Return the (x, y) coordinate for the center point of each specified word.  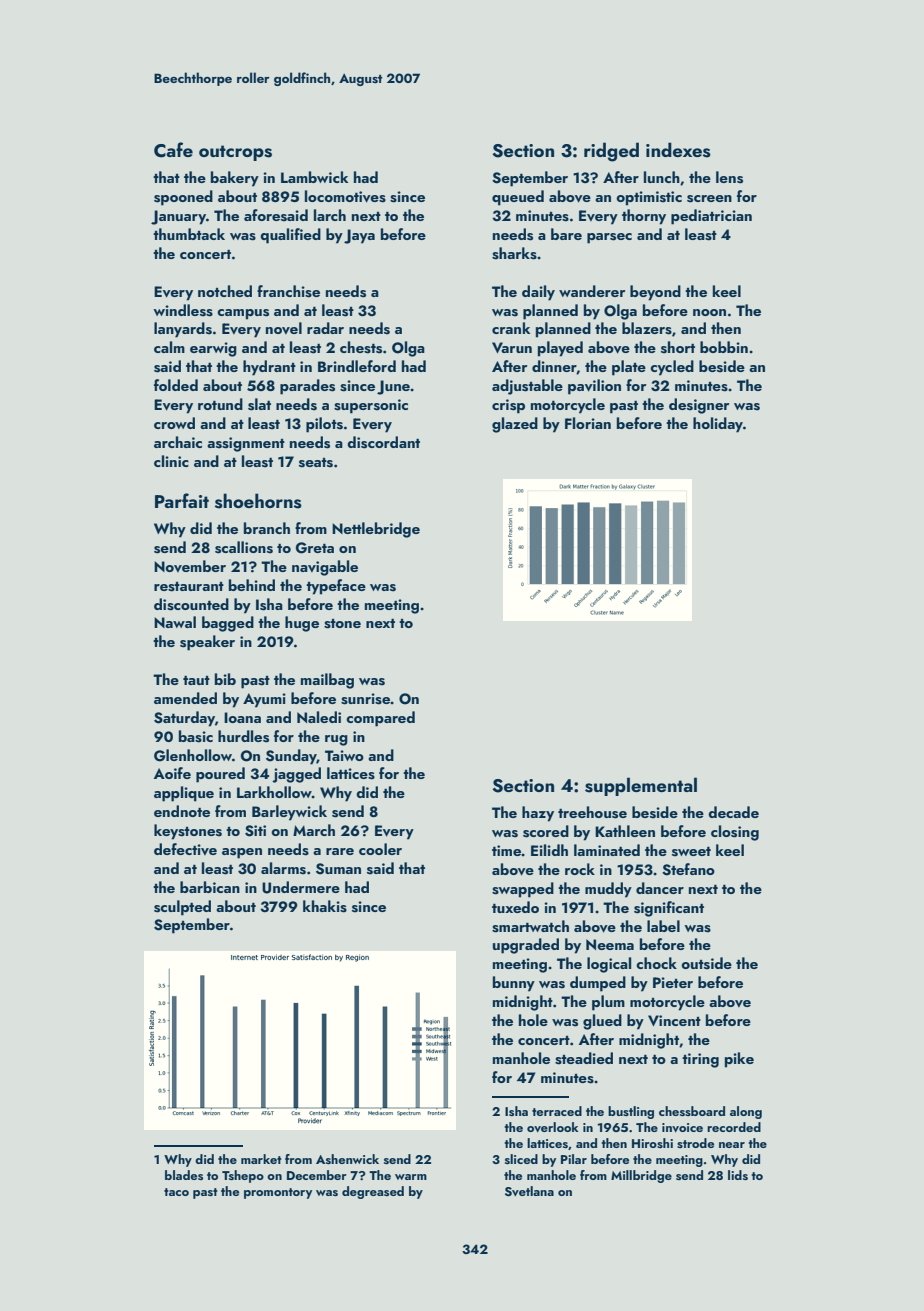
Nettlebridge (376, 530)
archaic (178, 442)
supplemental (641, 786)
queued (518, 198)
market (261, 1159)
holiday (718, 425)
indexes (678, 150)
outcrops (235, 153)
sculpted (182, 908)
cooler (380, 849)
